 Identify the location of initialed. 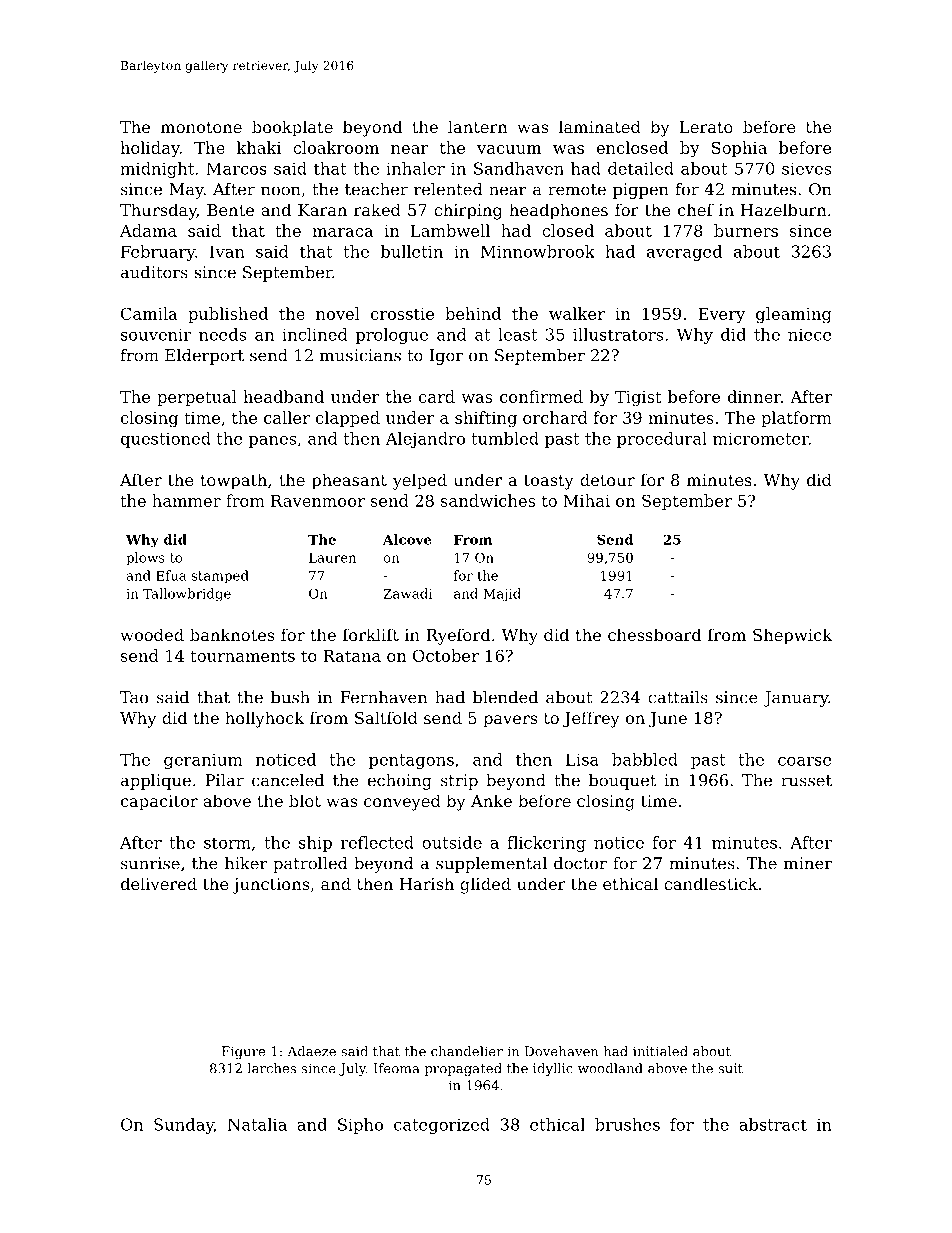
(660, 1051).
